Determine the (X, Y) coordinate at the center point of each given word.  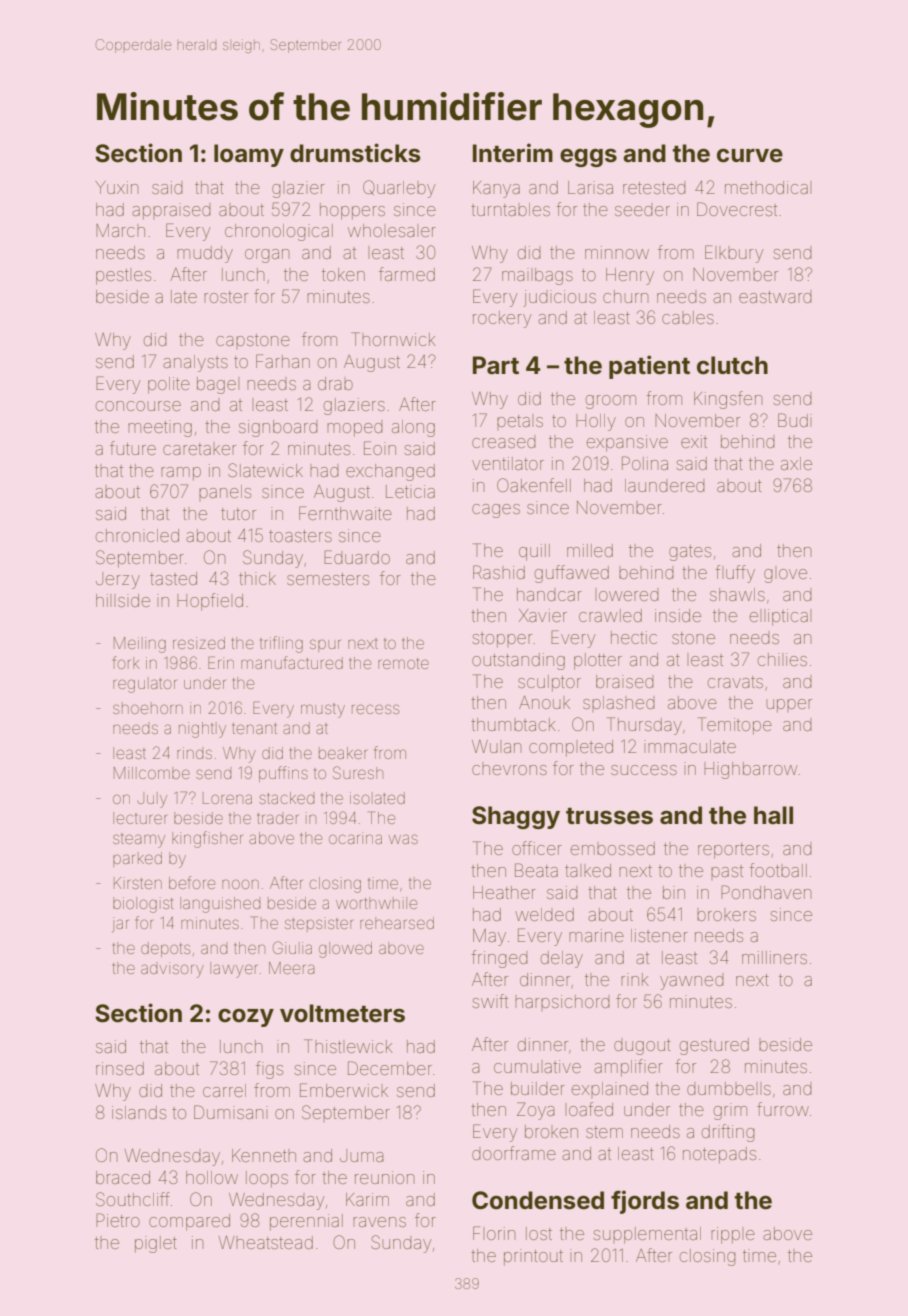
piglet (156, 1244)
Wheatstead (266, 1242)
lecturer (140, 818)
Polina (645, 463)
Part (496, 365)
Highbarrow (750, 770)
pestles (123, 277)
